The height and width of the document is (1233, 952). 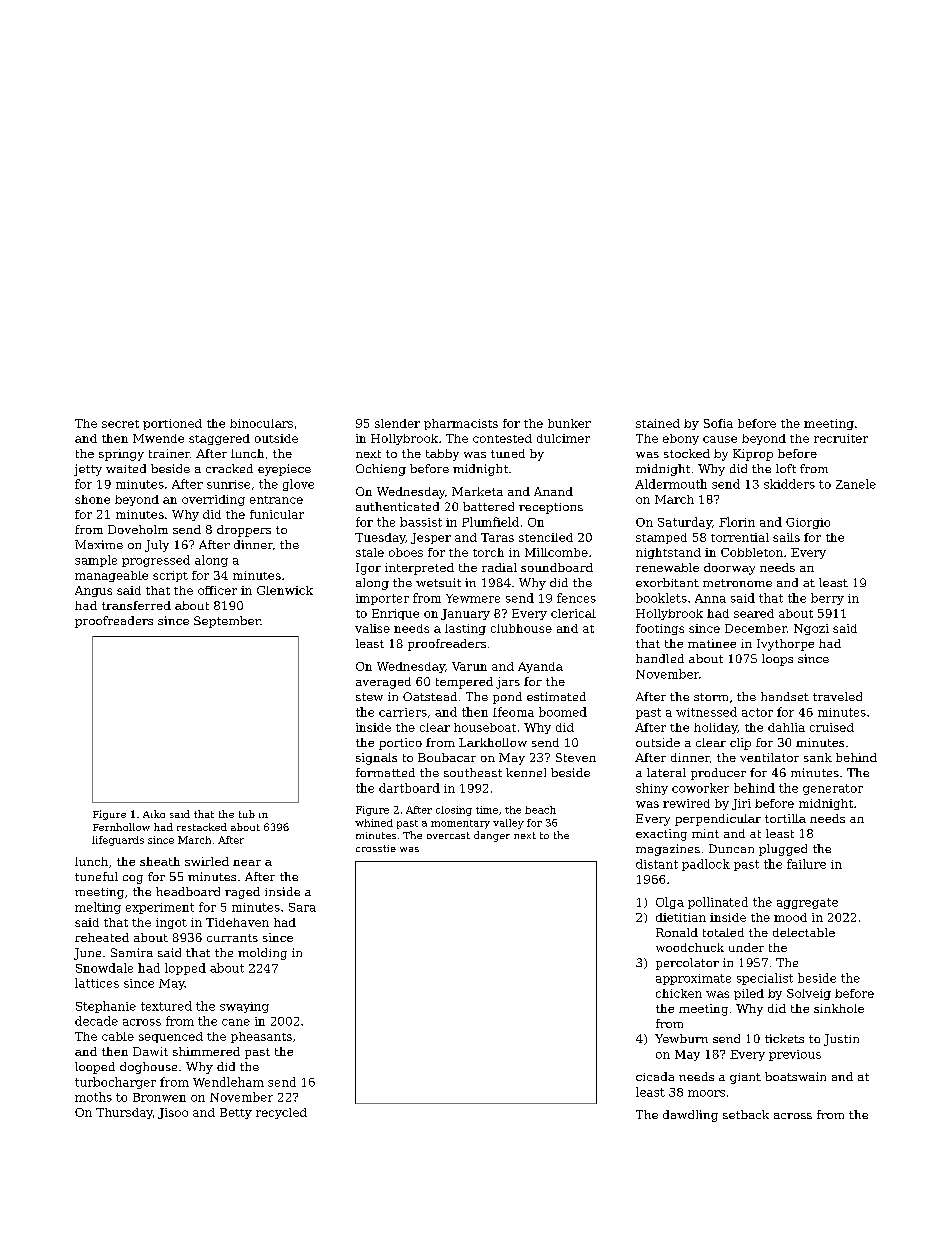 What do you see at coordinates (247, 863) in the document?
I see `near` at bounding box center [247, 863].
